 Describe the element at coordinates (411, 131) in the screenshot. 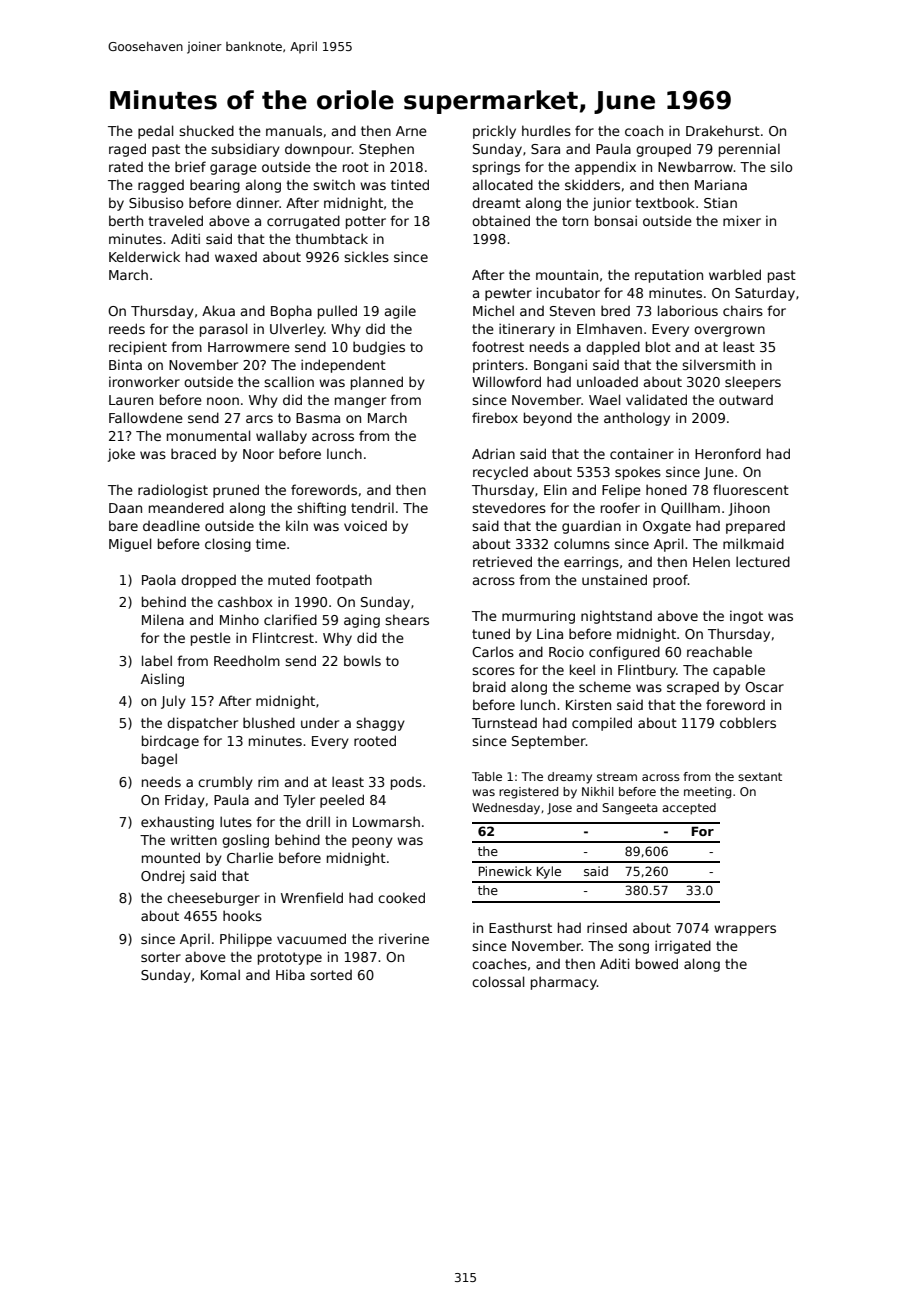

I see `Arne` at that location.
